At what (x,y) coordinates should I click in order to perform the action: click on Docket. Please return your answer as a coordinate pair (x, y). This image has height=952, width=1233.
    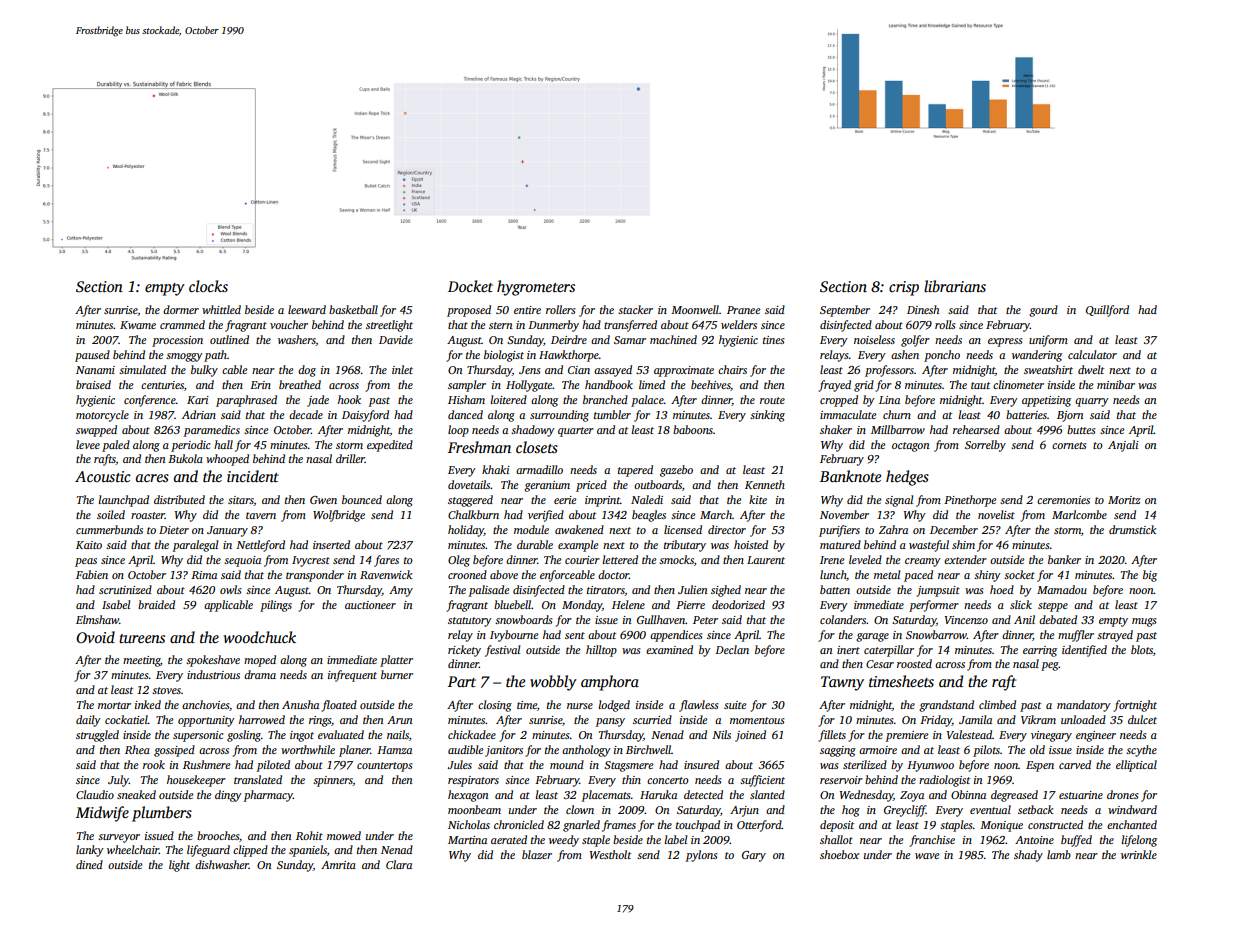
    Looking at the image, I should click on (470, 286).
